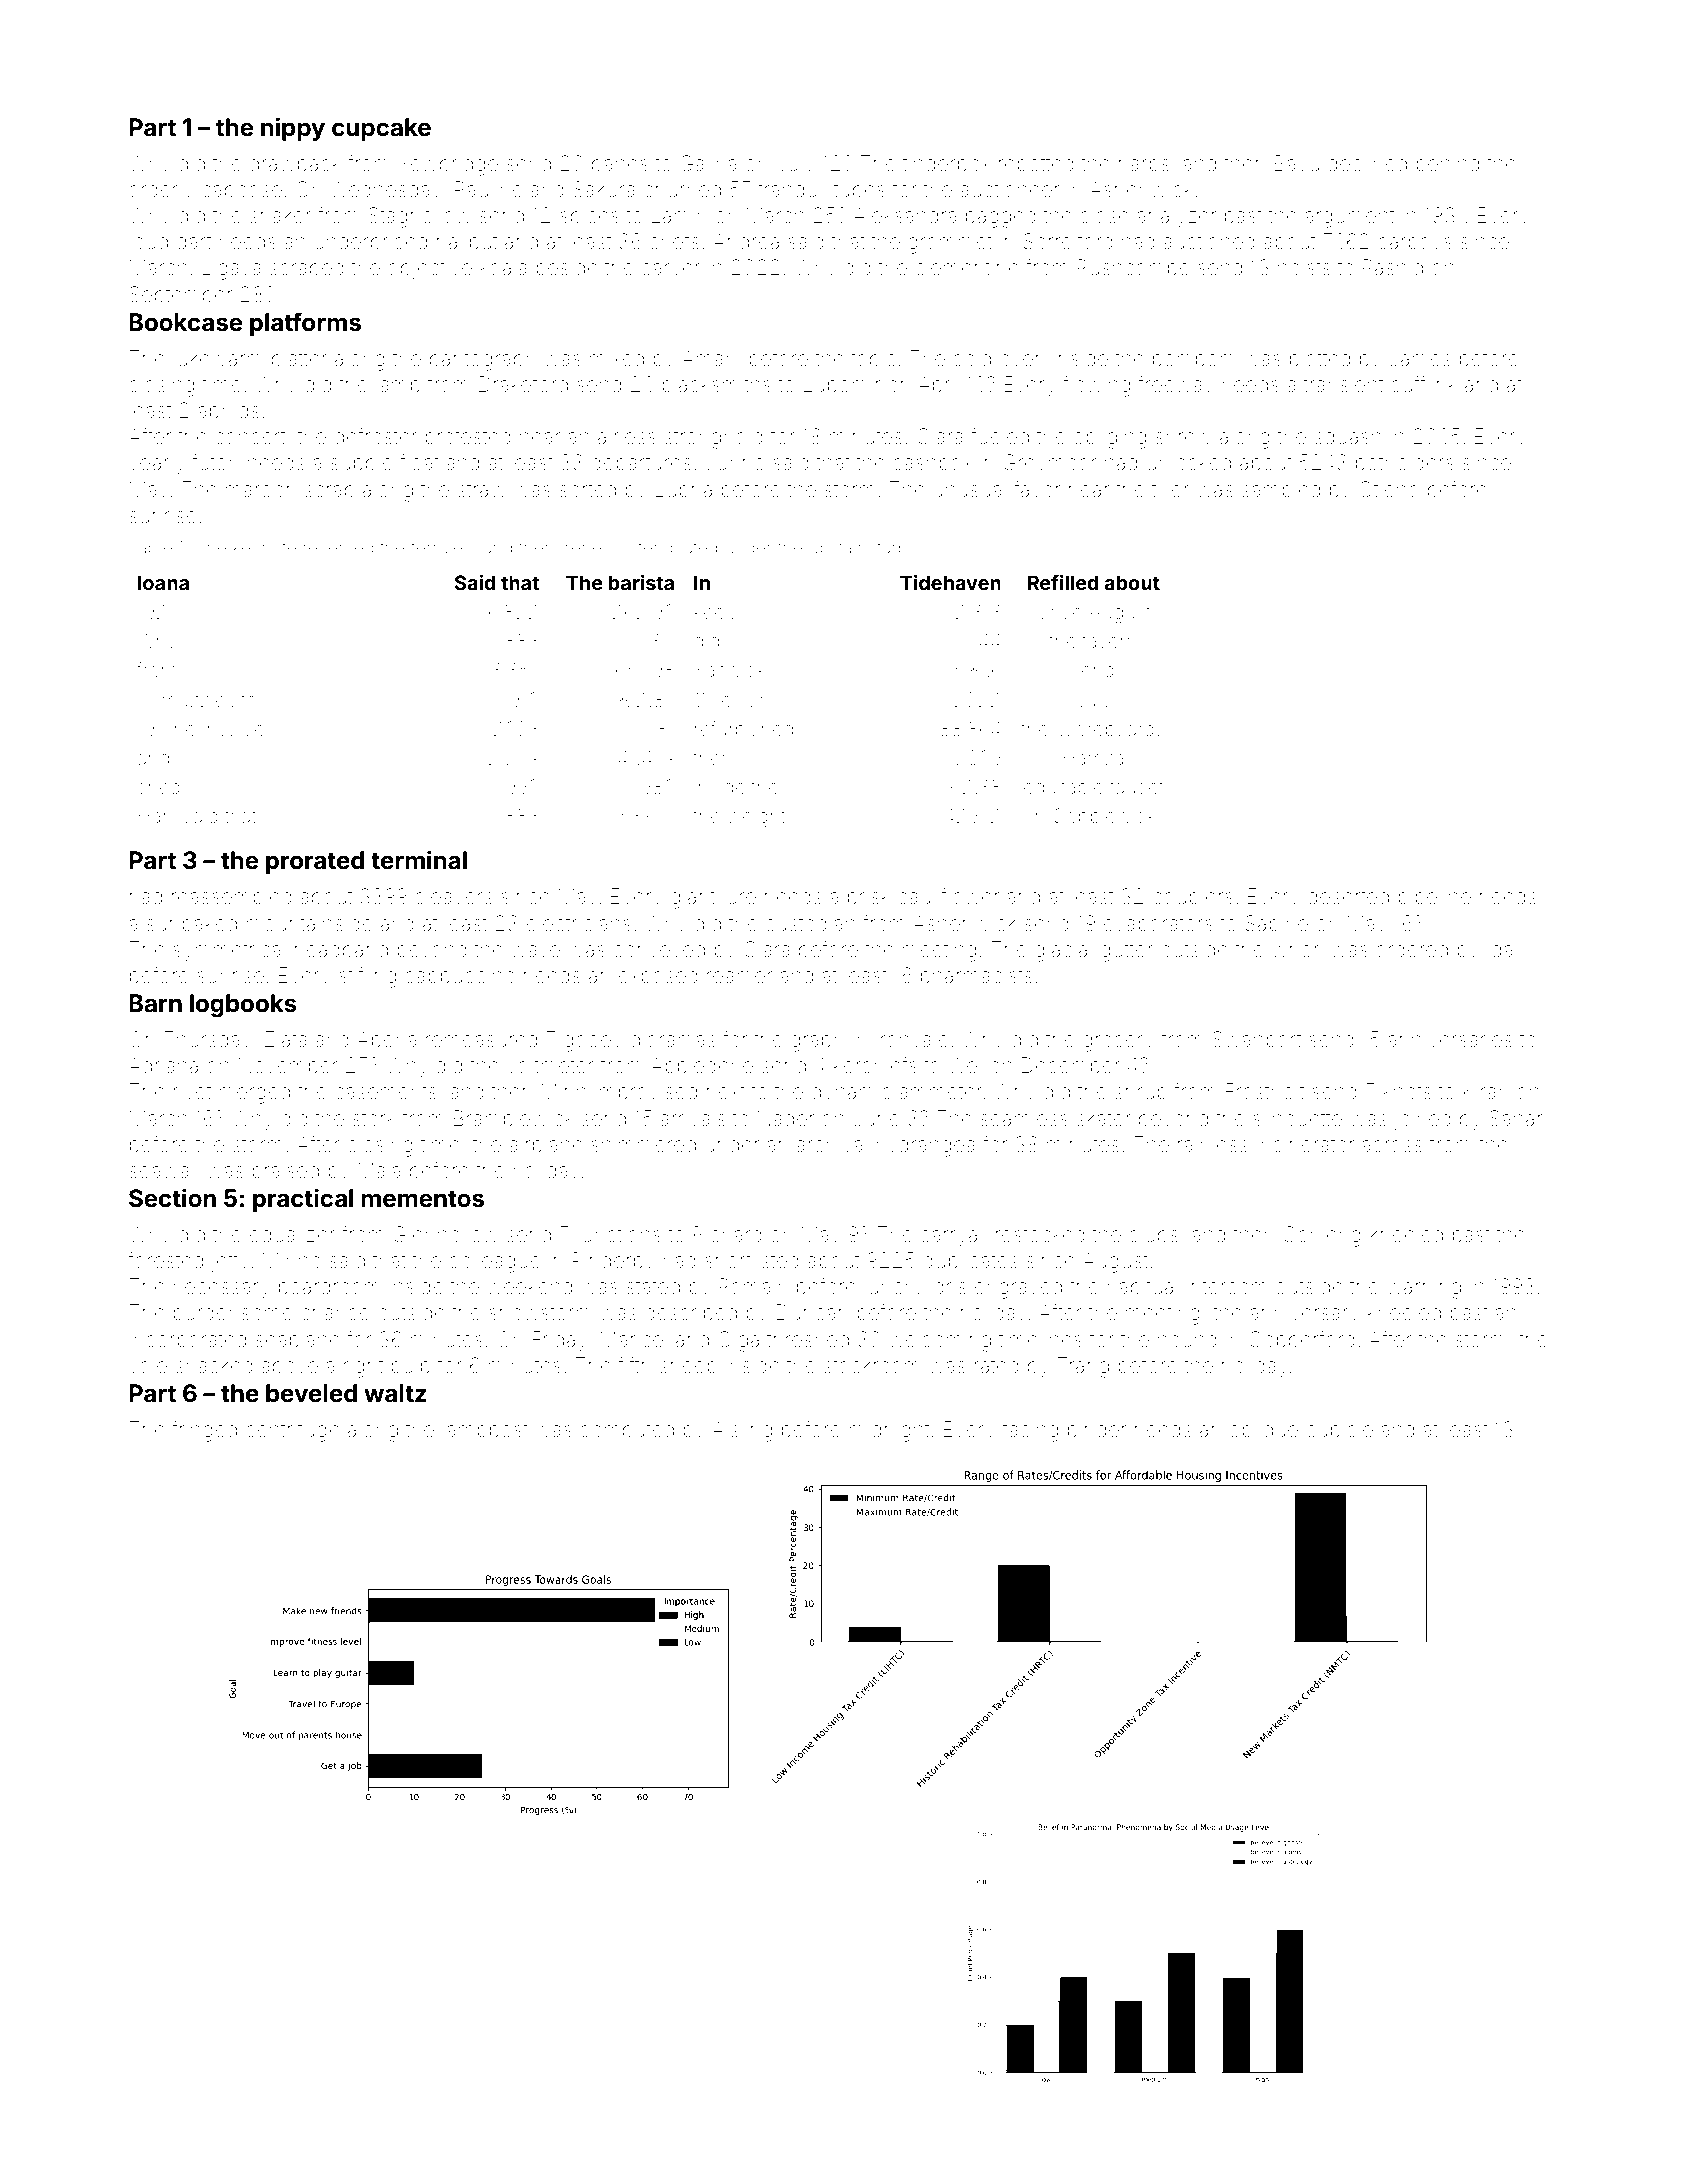  What do you see at coordinates (831, 1144) in the image?
I see `archival` at bounding box center [831, 1144].
